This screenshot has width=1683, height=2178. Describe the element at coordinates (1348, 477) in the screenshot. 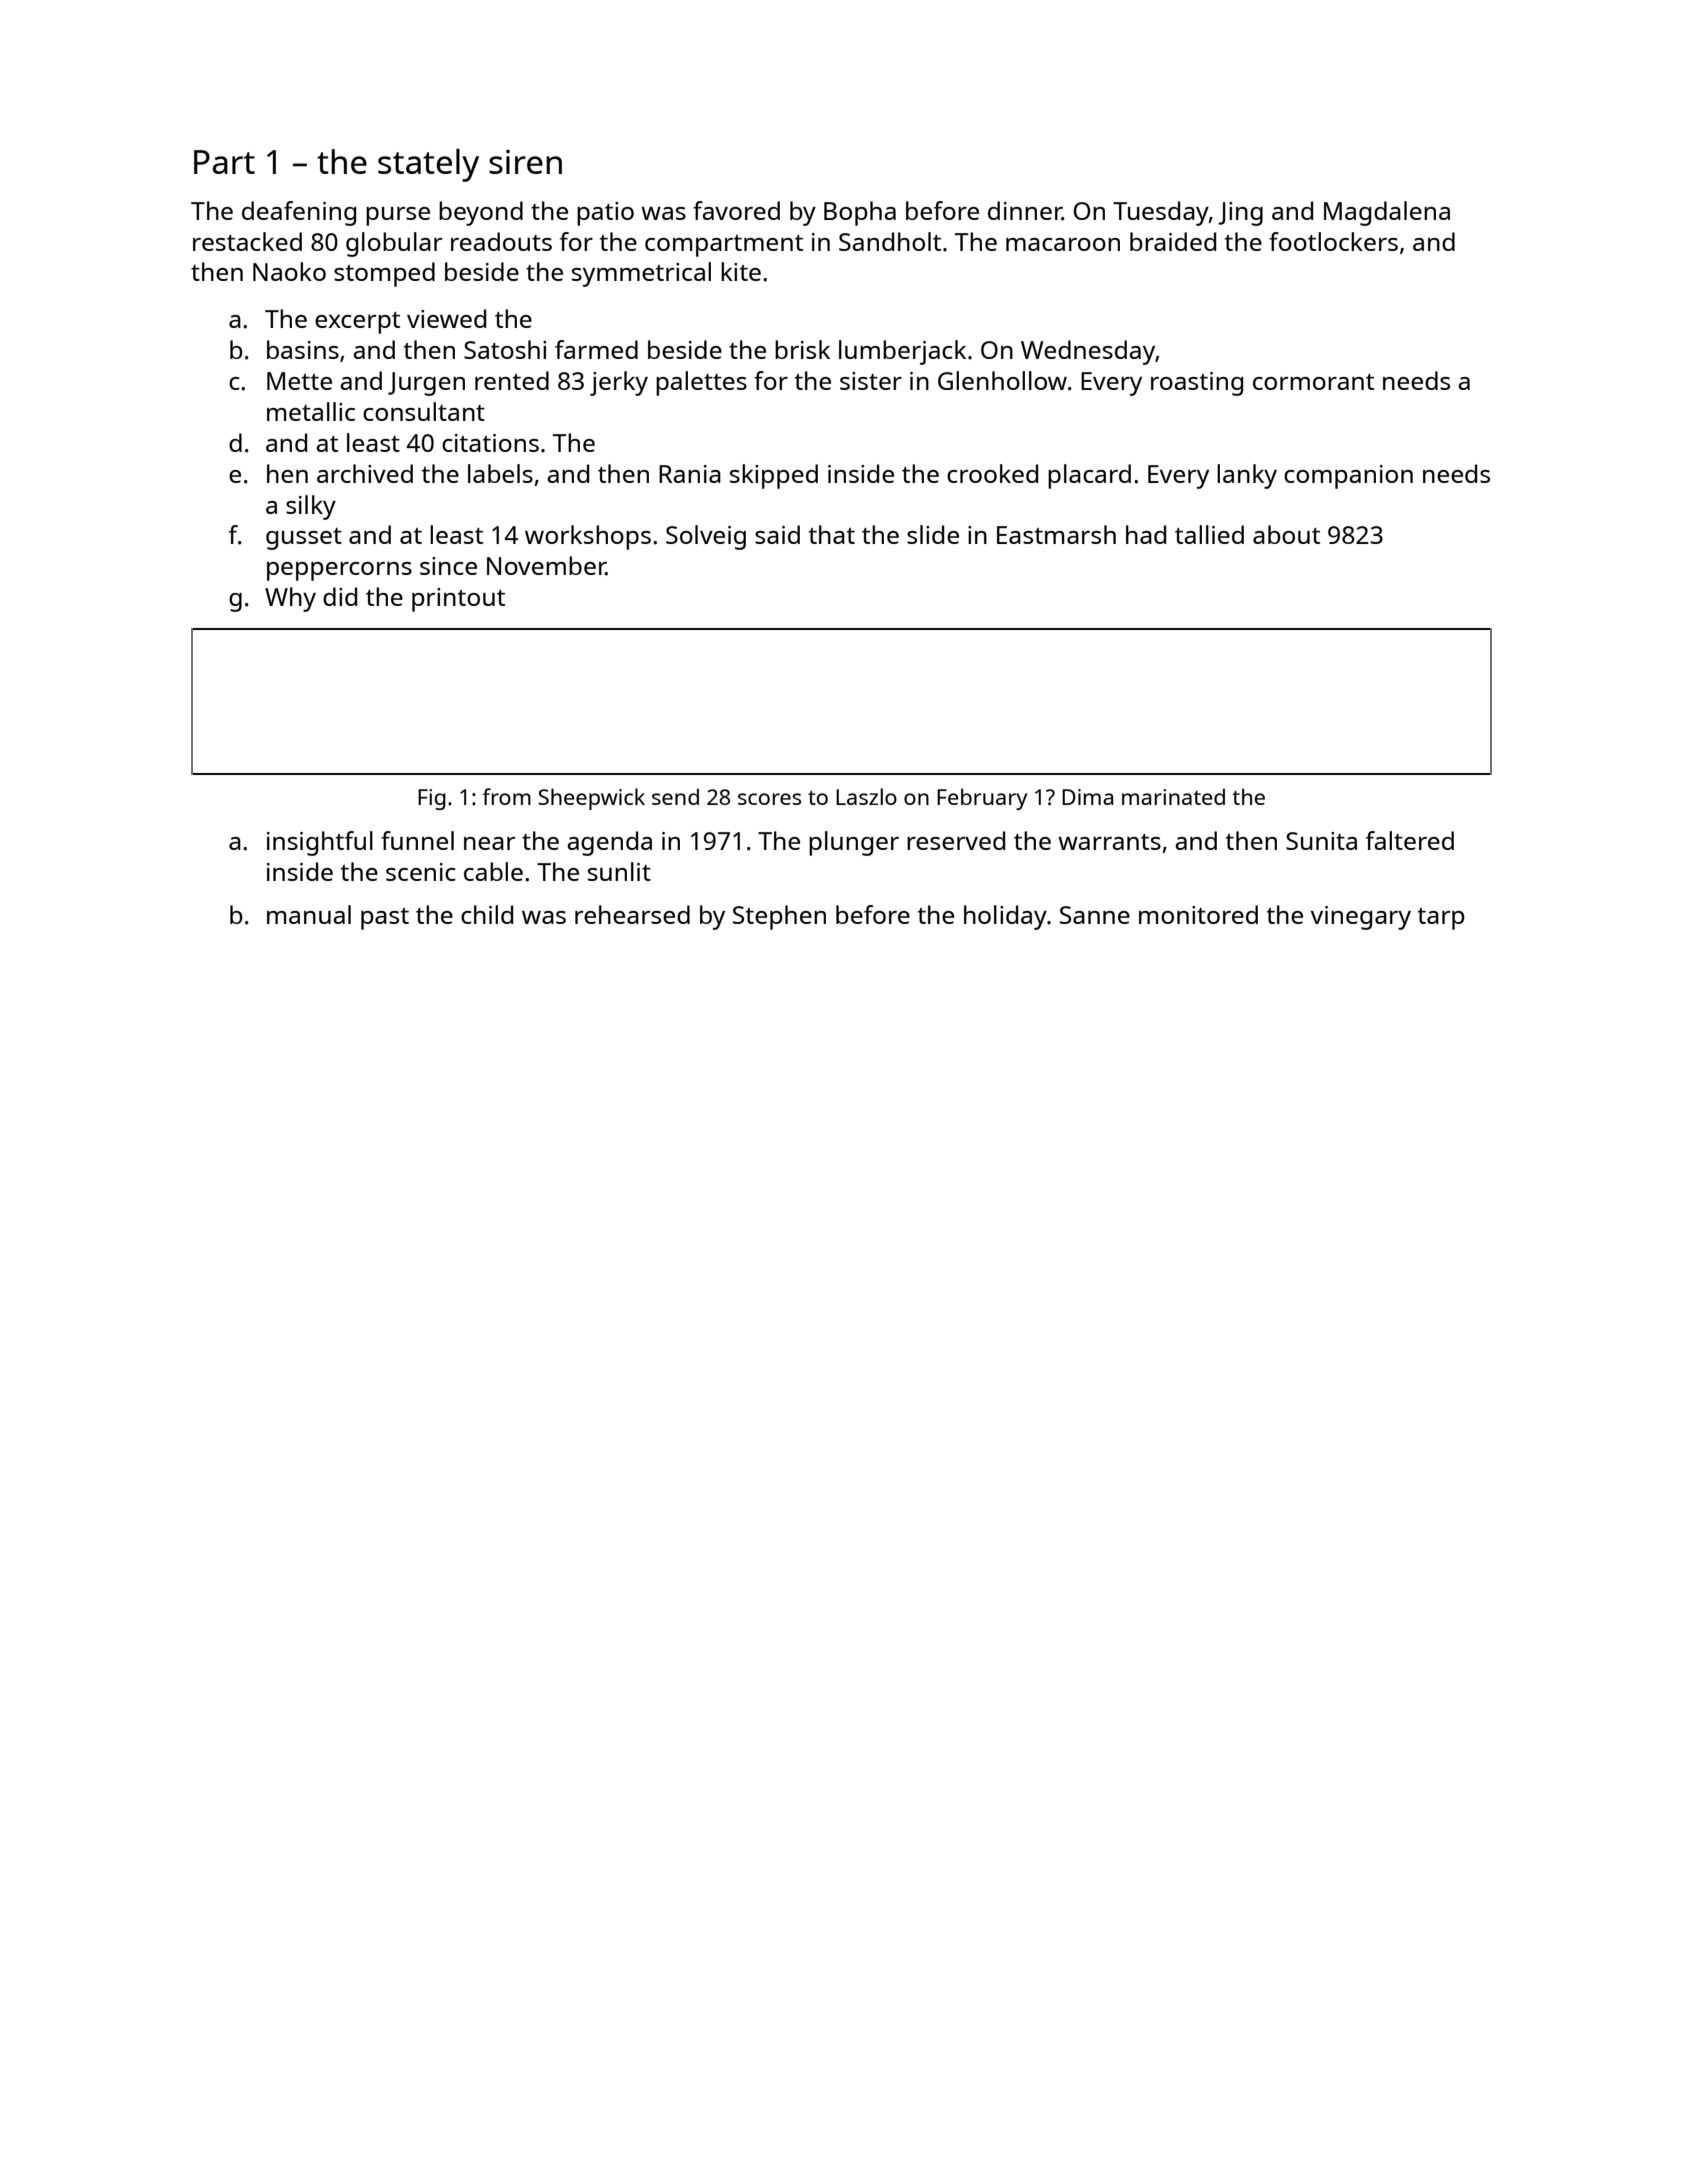

I see `companion` at that location.
